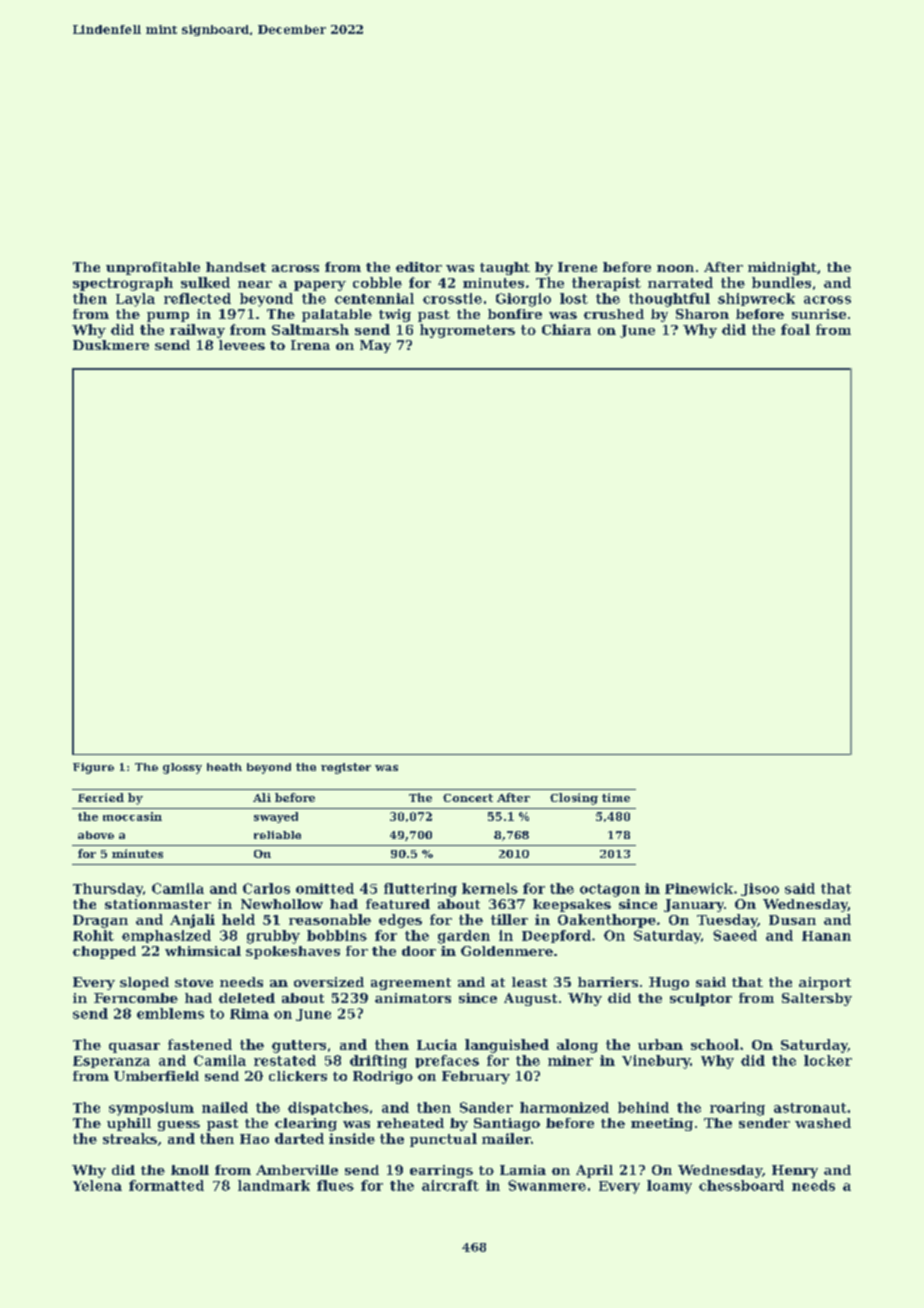 The width and height of the page is (924, 1308). Describe the element at coordinates (111, 345) in the page. I see `Duskmere` at that location.
